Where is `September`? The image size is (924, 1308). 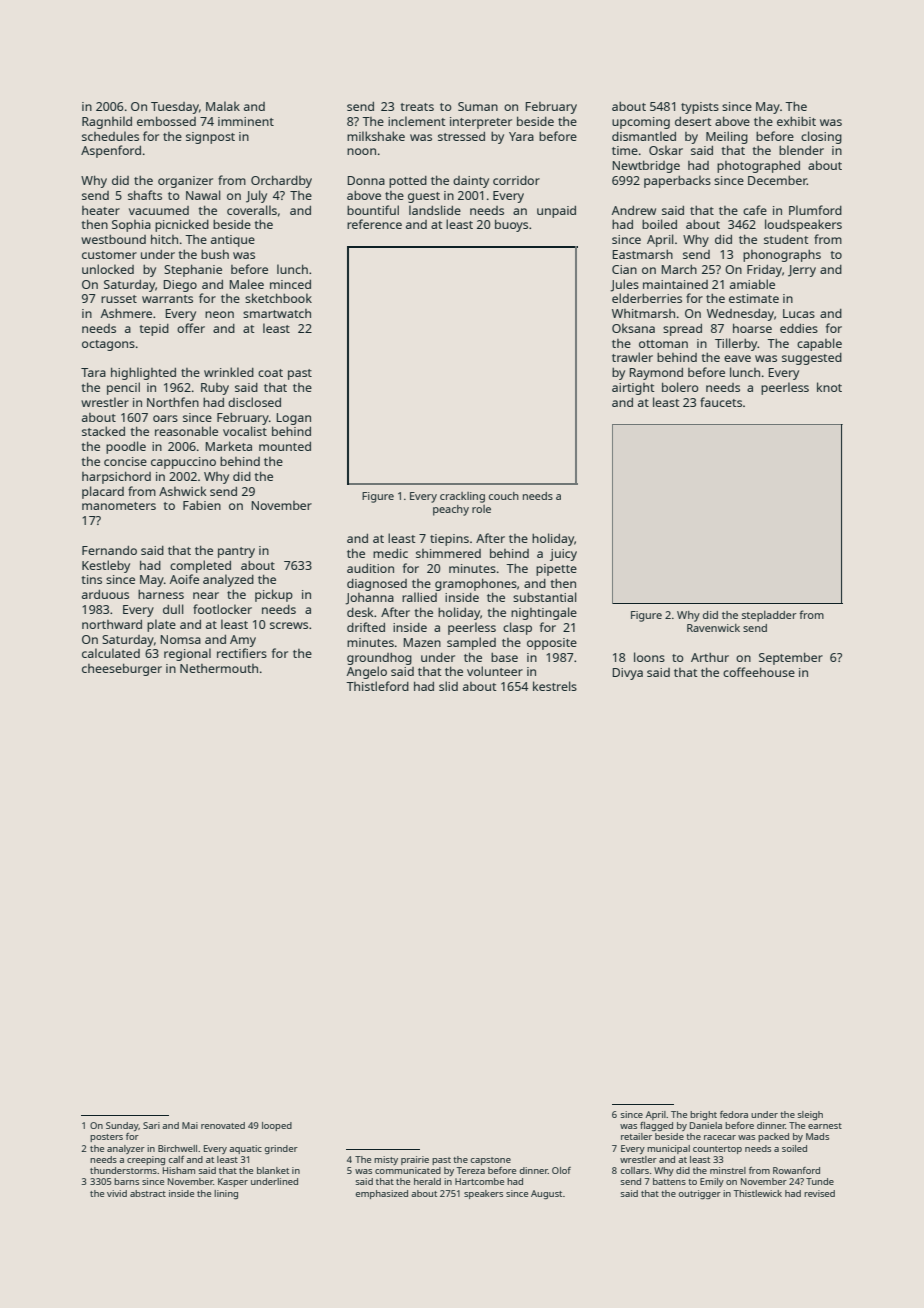 September is located at coordinates (791, 658).
